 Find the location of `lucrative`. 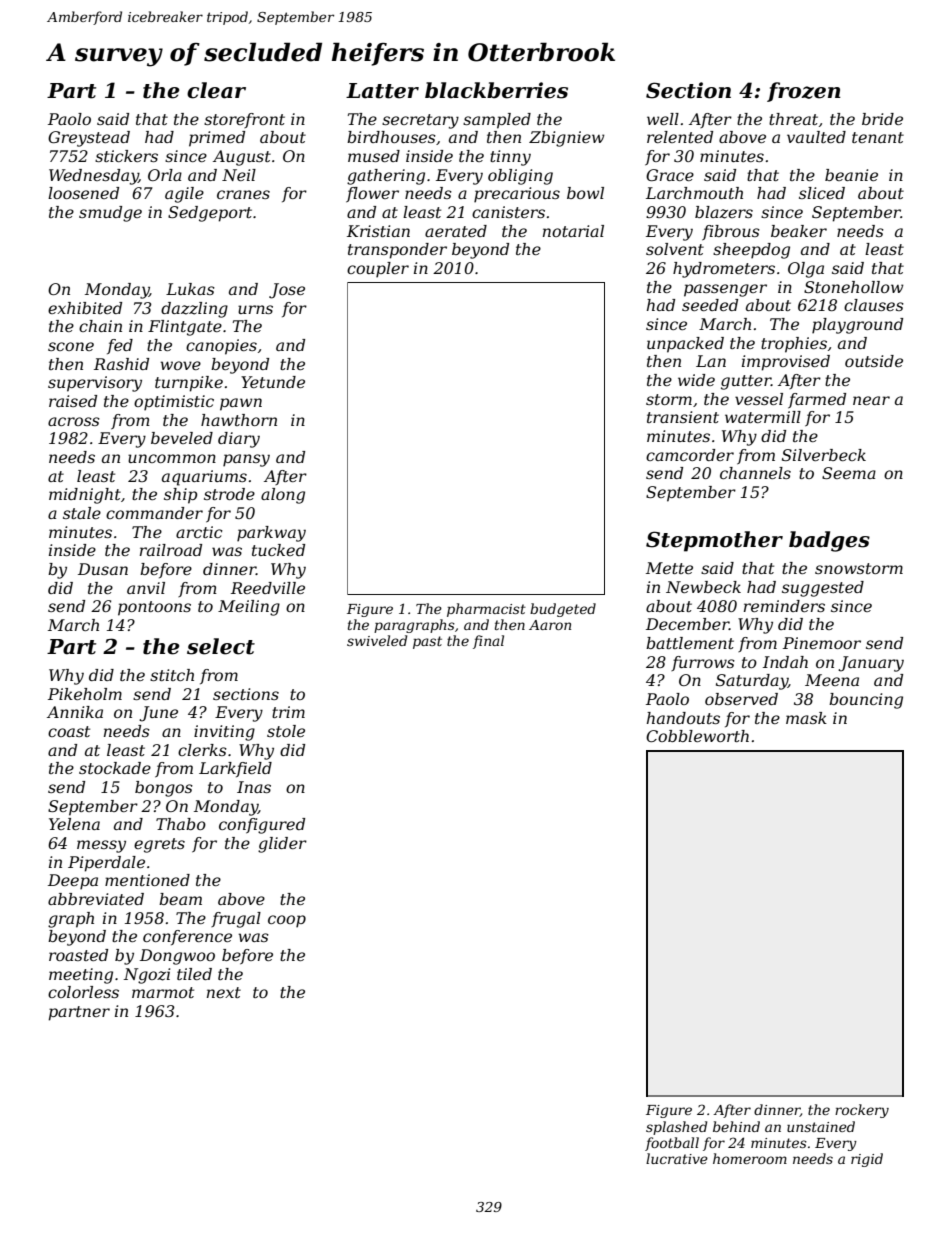

lucrative is located at coordinates (677, 1158).
